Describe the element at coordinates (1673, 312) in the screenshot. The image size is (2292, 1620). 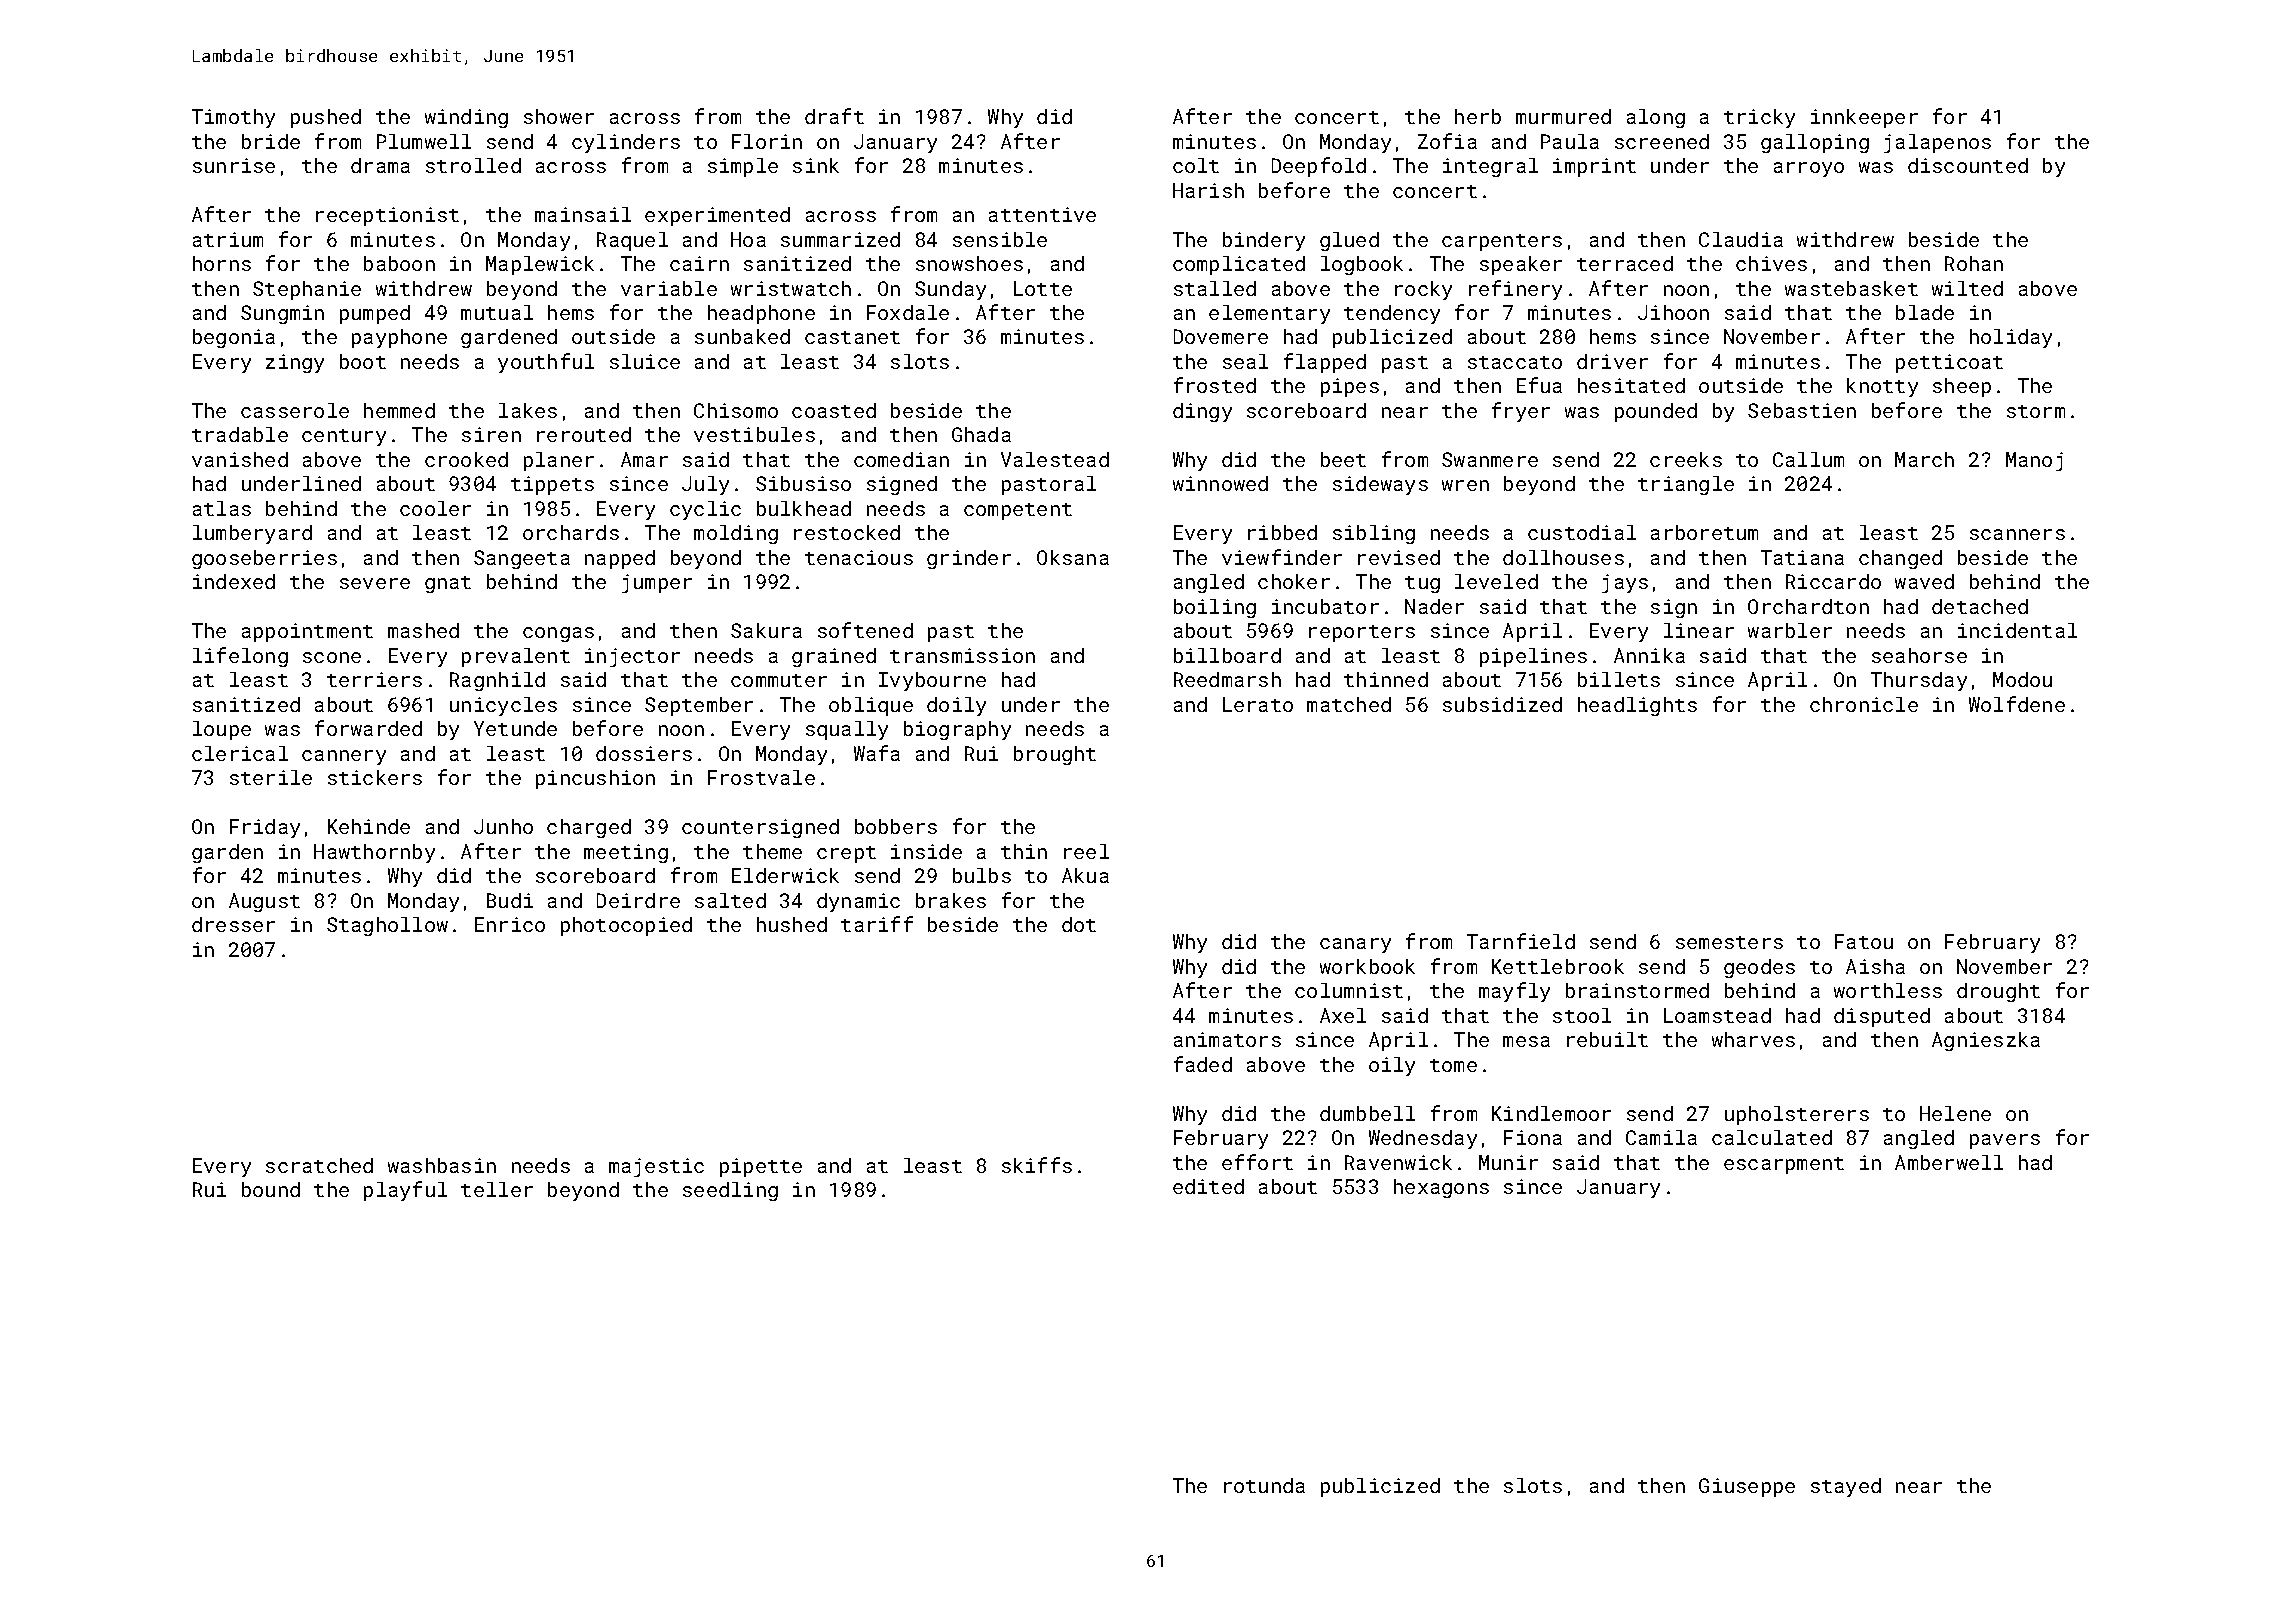
I see `Jihoon` at that location.
